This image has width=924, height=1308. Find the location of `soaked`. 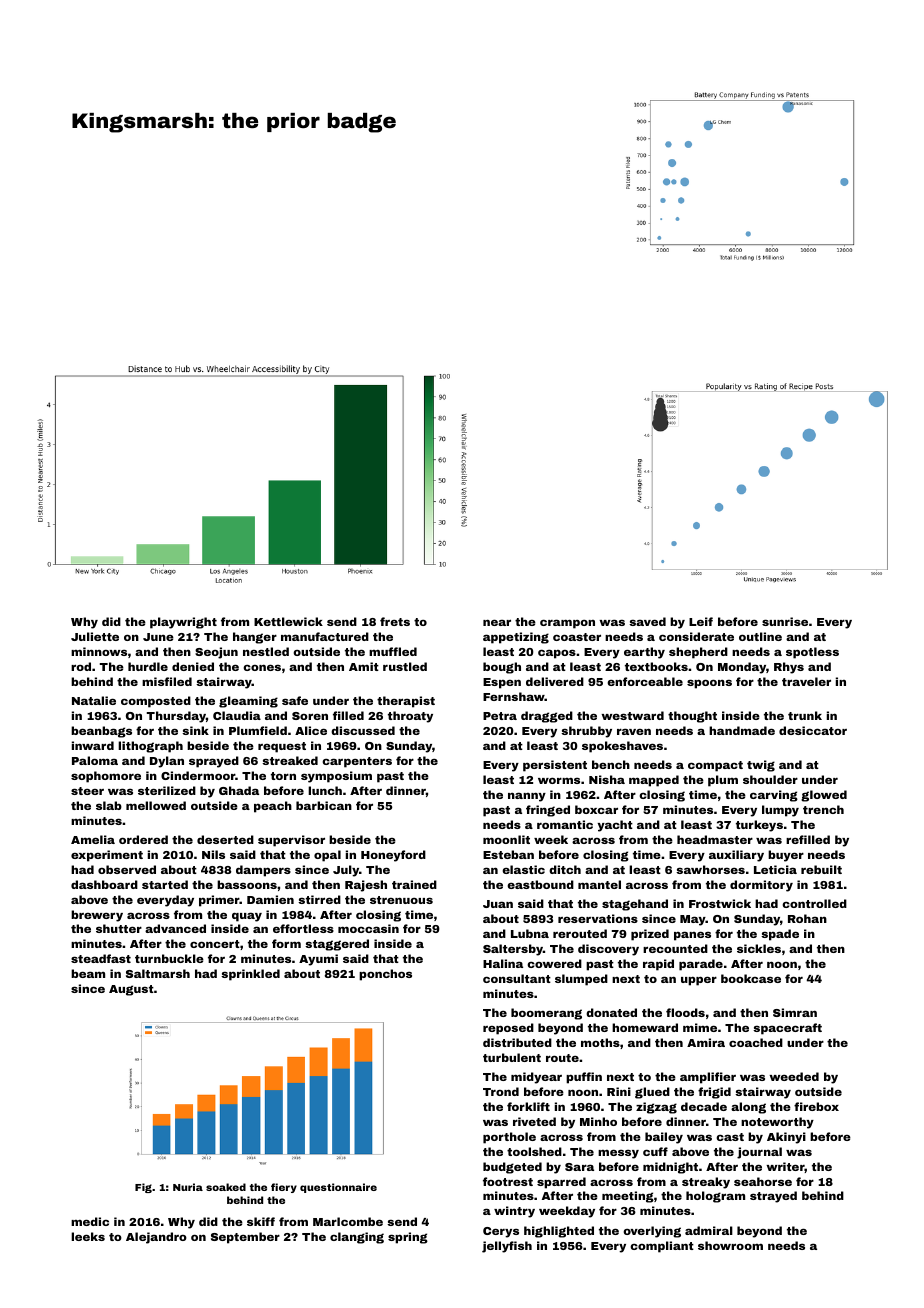

soaked is located at coordinates (226, 1187).
